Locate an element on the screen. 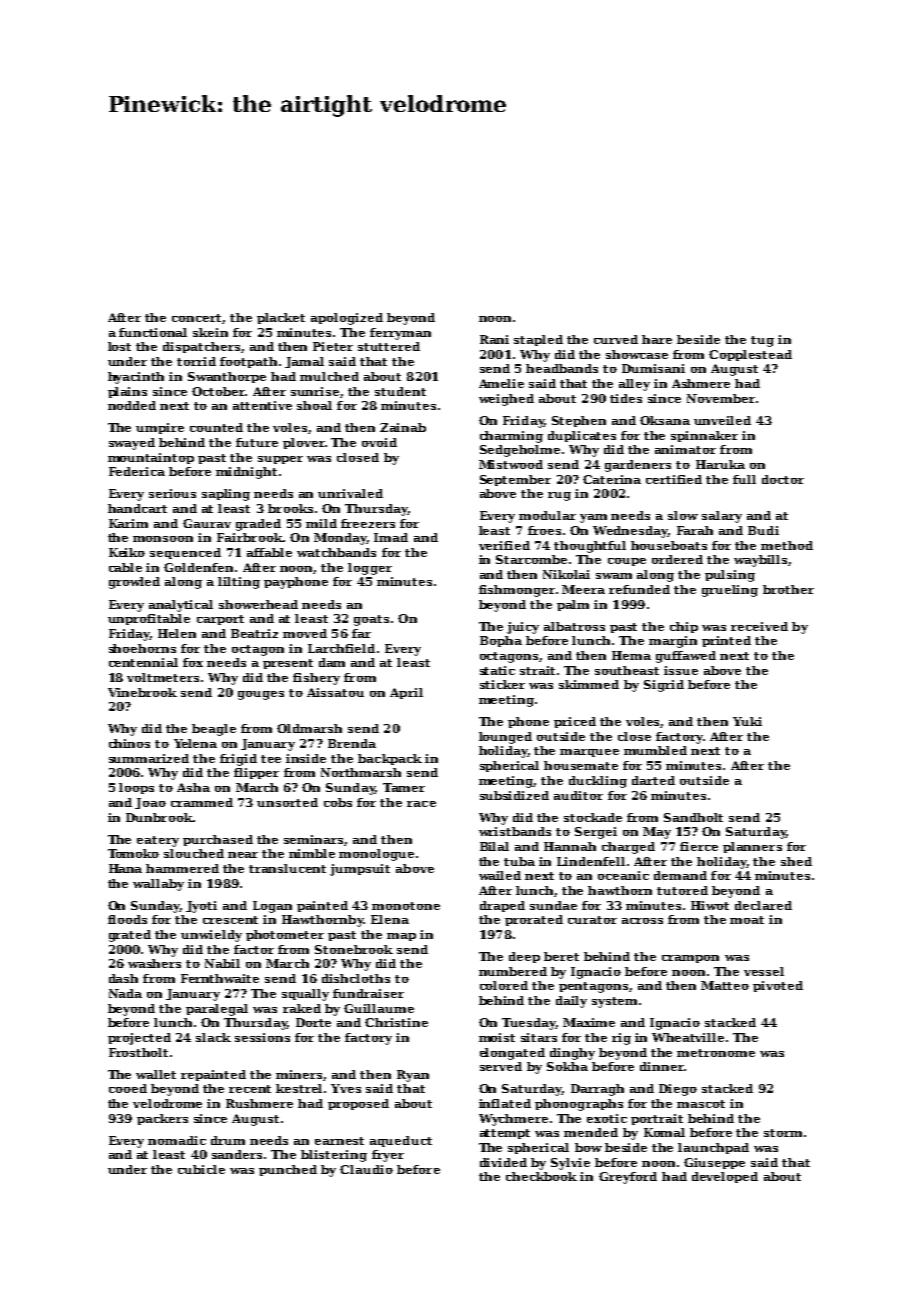  demand is located at coordinates (680, 875).
